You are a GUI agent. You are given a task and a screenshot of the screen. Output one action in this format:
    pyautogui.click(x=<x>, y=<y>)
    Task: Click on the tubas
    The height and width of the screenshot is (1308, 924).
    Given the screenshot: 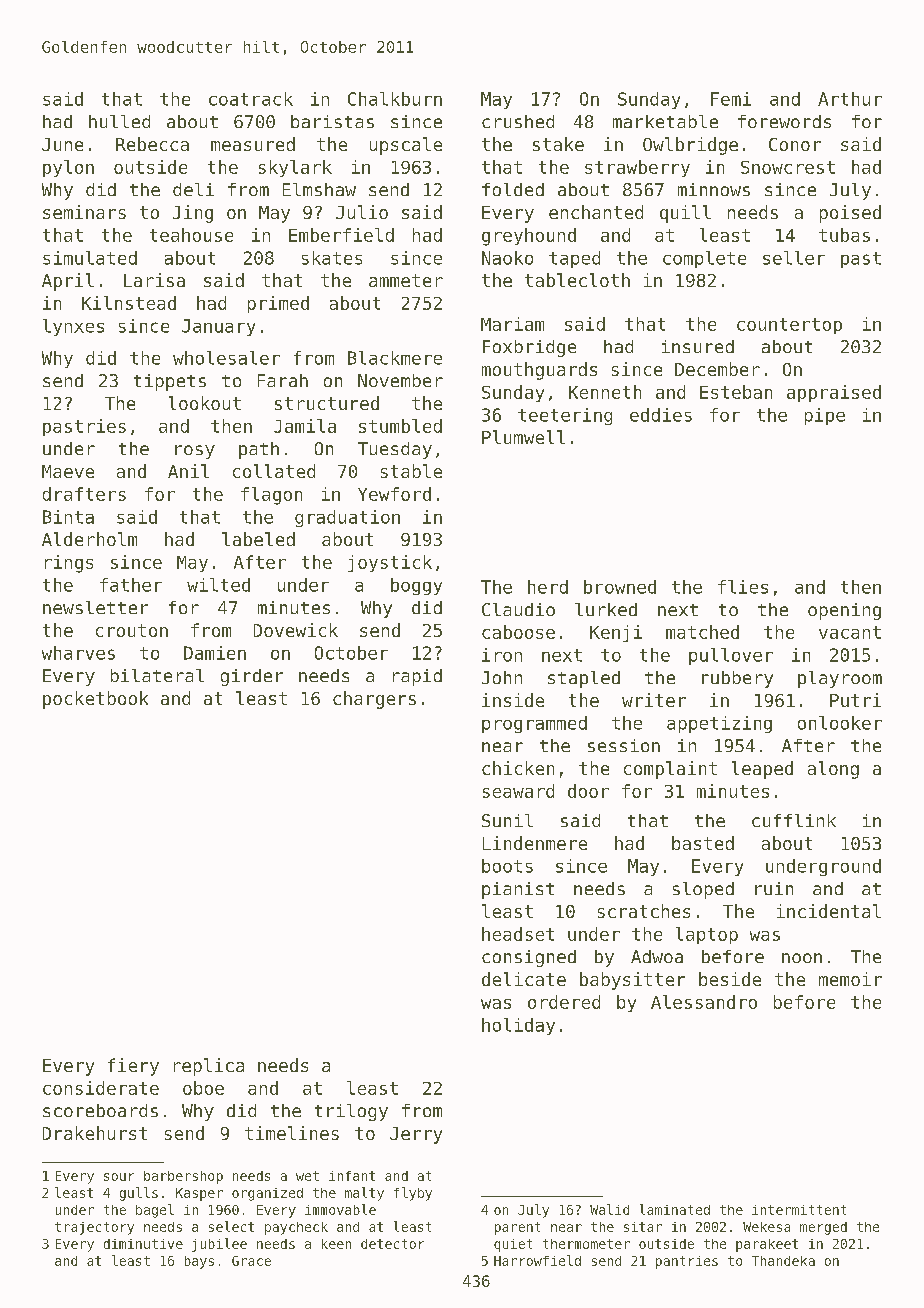 What is the action you would take?
    pyautogui.click(x=844, y=235)
